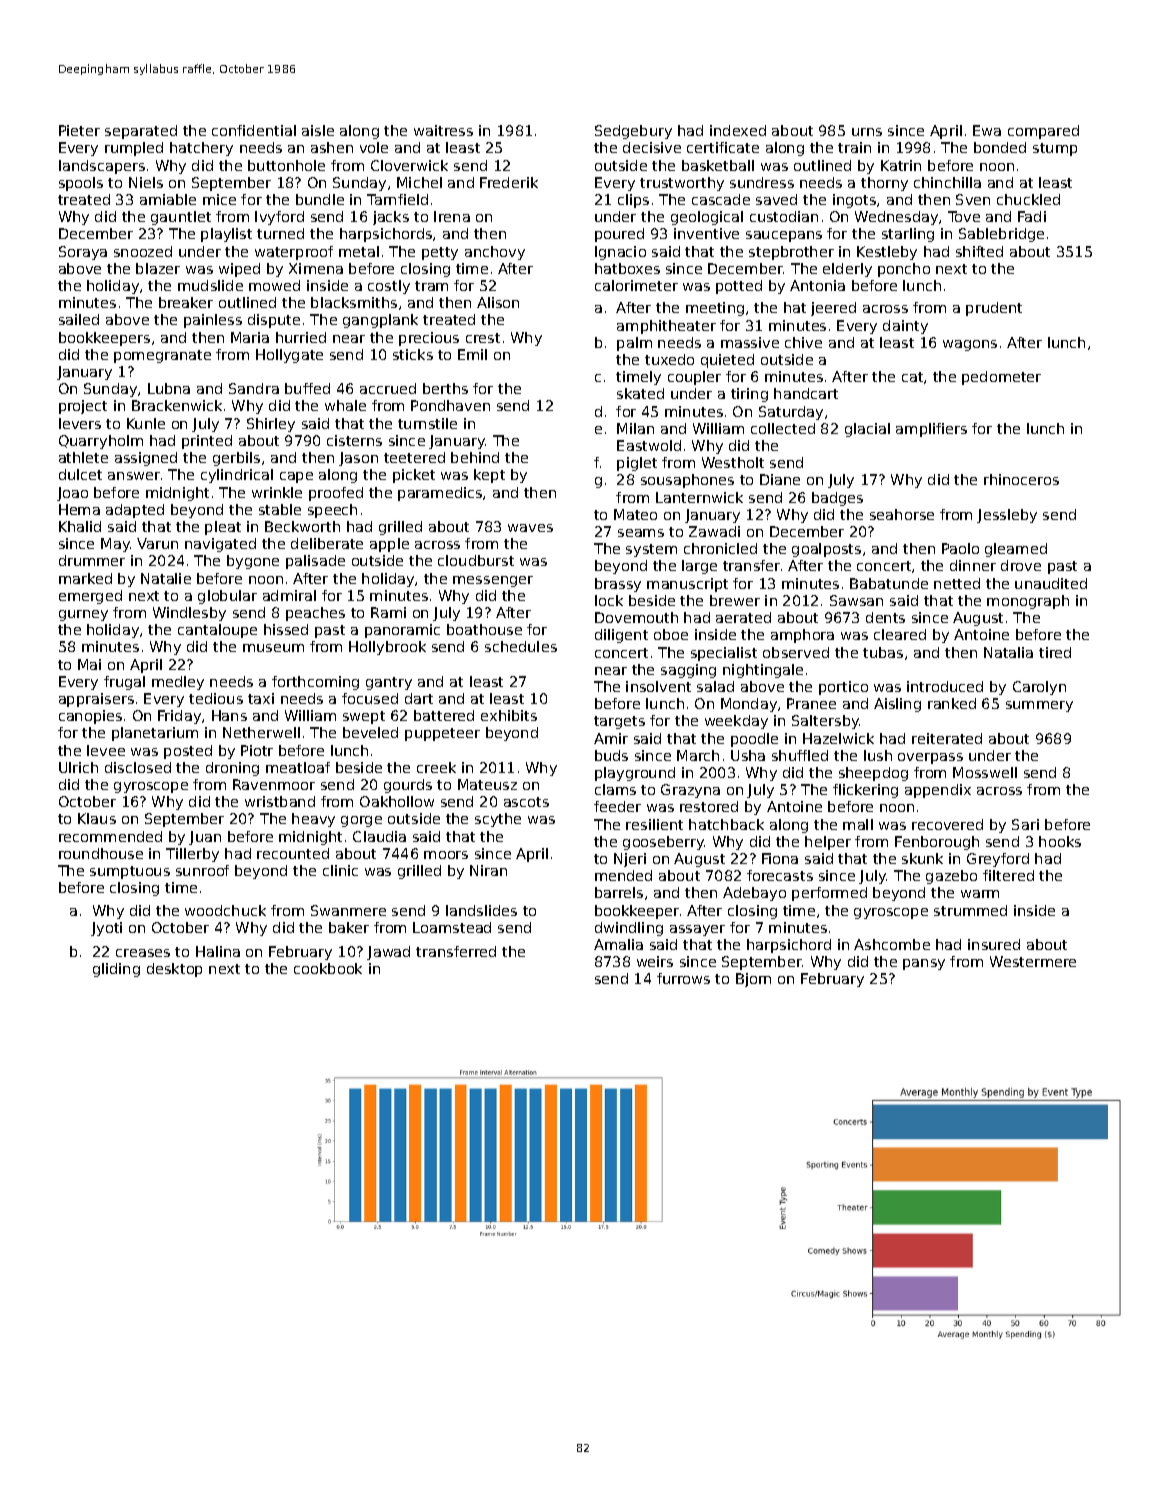 The image size is (1152, 1490). I want to click on Swanmere, so click(348, 910).
